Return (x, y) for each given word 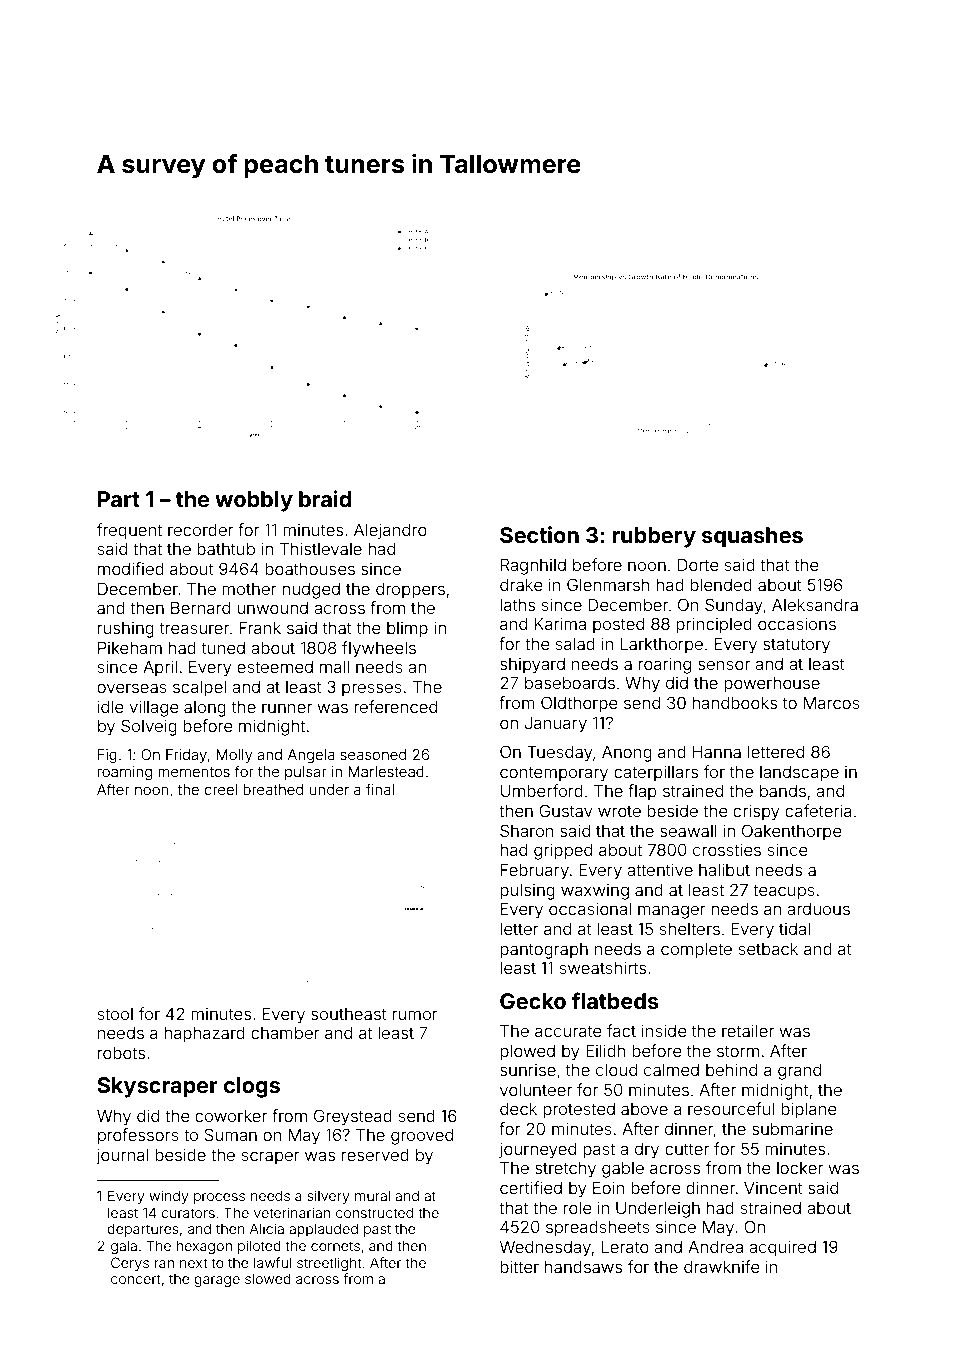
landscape (799, 774)
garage (217, 1281)
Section (539, 535)
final (380, 789)
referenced (395, 706)
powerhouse (772, 685)
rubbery (654, 537)
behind (731, 1069)
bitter (519, 1266)
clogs (252, 1087)
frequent (129, 531)
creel (221, 789)
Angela (311, 756)
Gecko (533, 1001)
